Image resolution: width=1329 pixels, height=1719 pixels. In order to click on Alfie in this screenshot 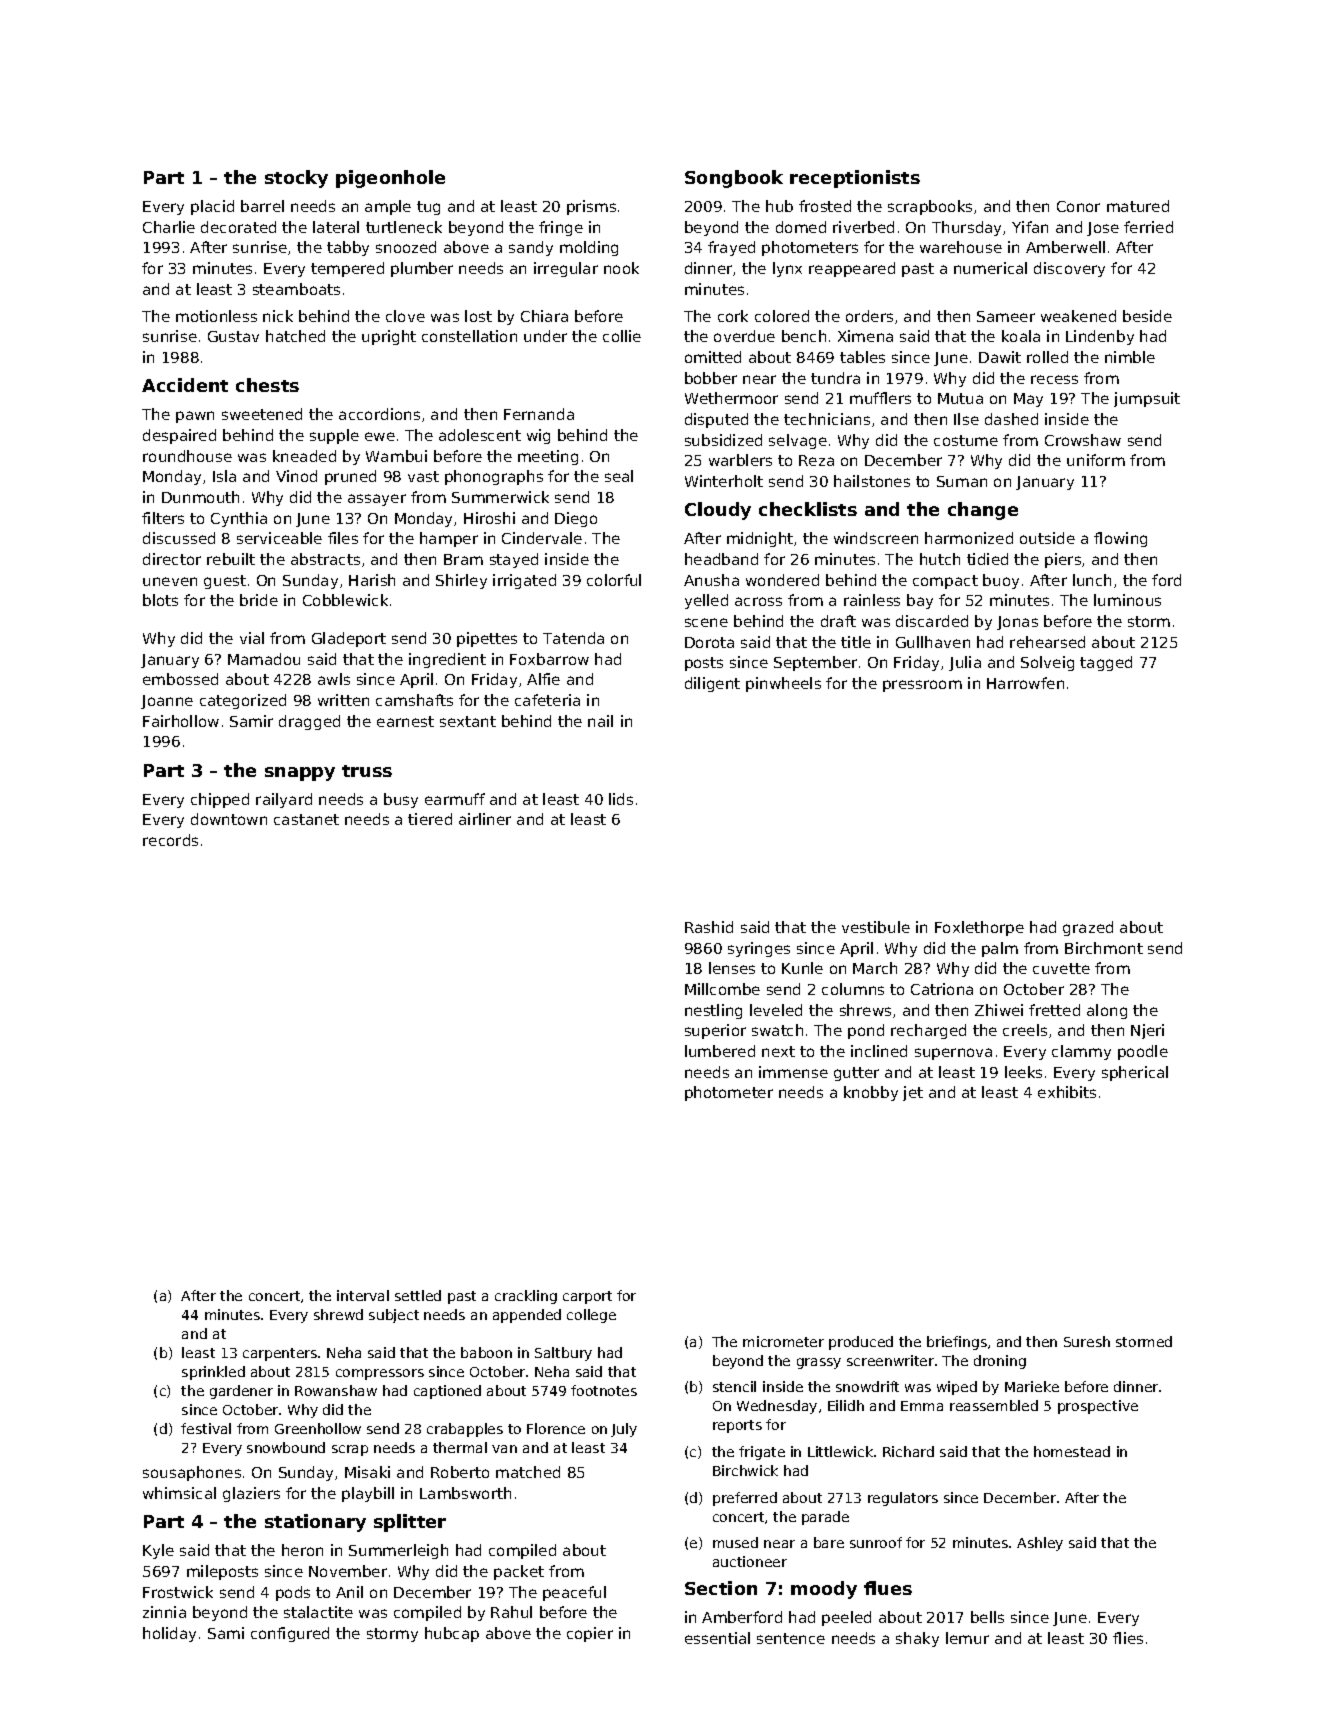, I will do `click(543, 679)`.
